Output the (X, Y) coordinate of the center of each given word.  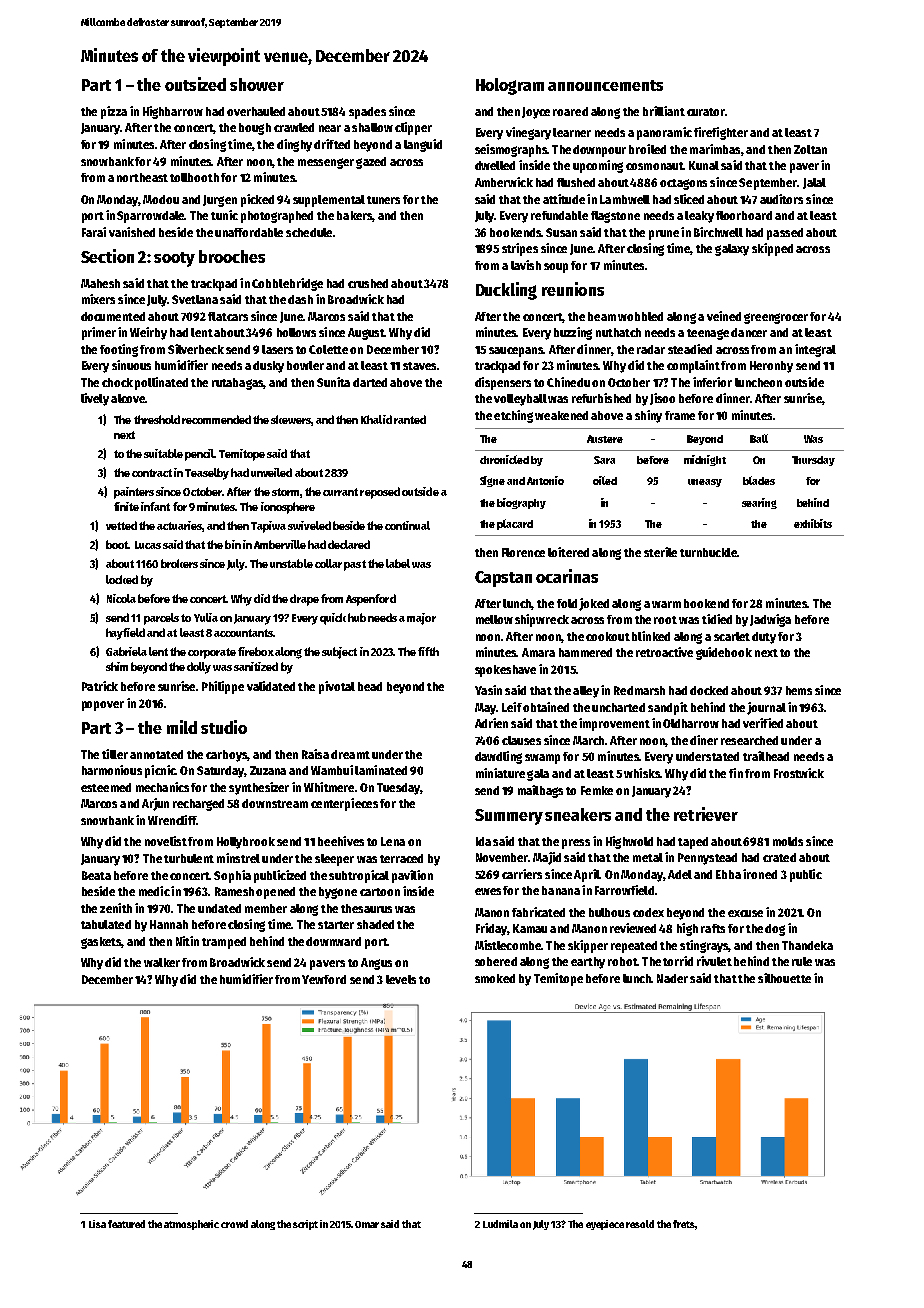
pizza (114, 112)
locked (122, 579)
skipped (772, 249)
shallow (372, 127)
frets (684, 1224)
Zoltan (810, 149)
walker (162, 962)
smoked (495, 978)
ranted (410, 419)
